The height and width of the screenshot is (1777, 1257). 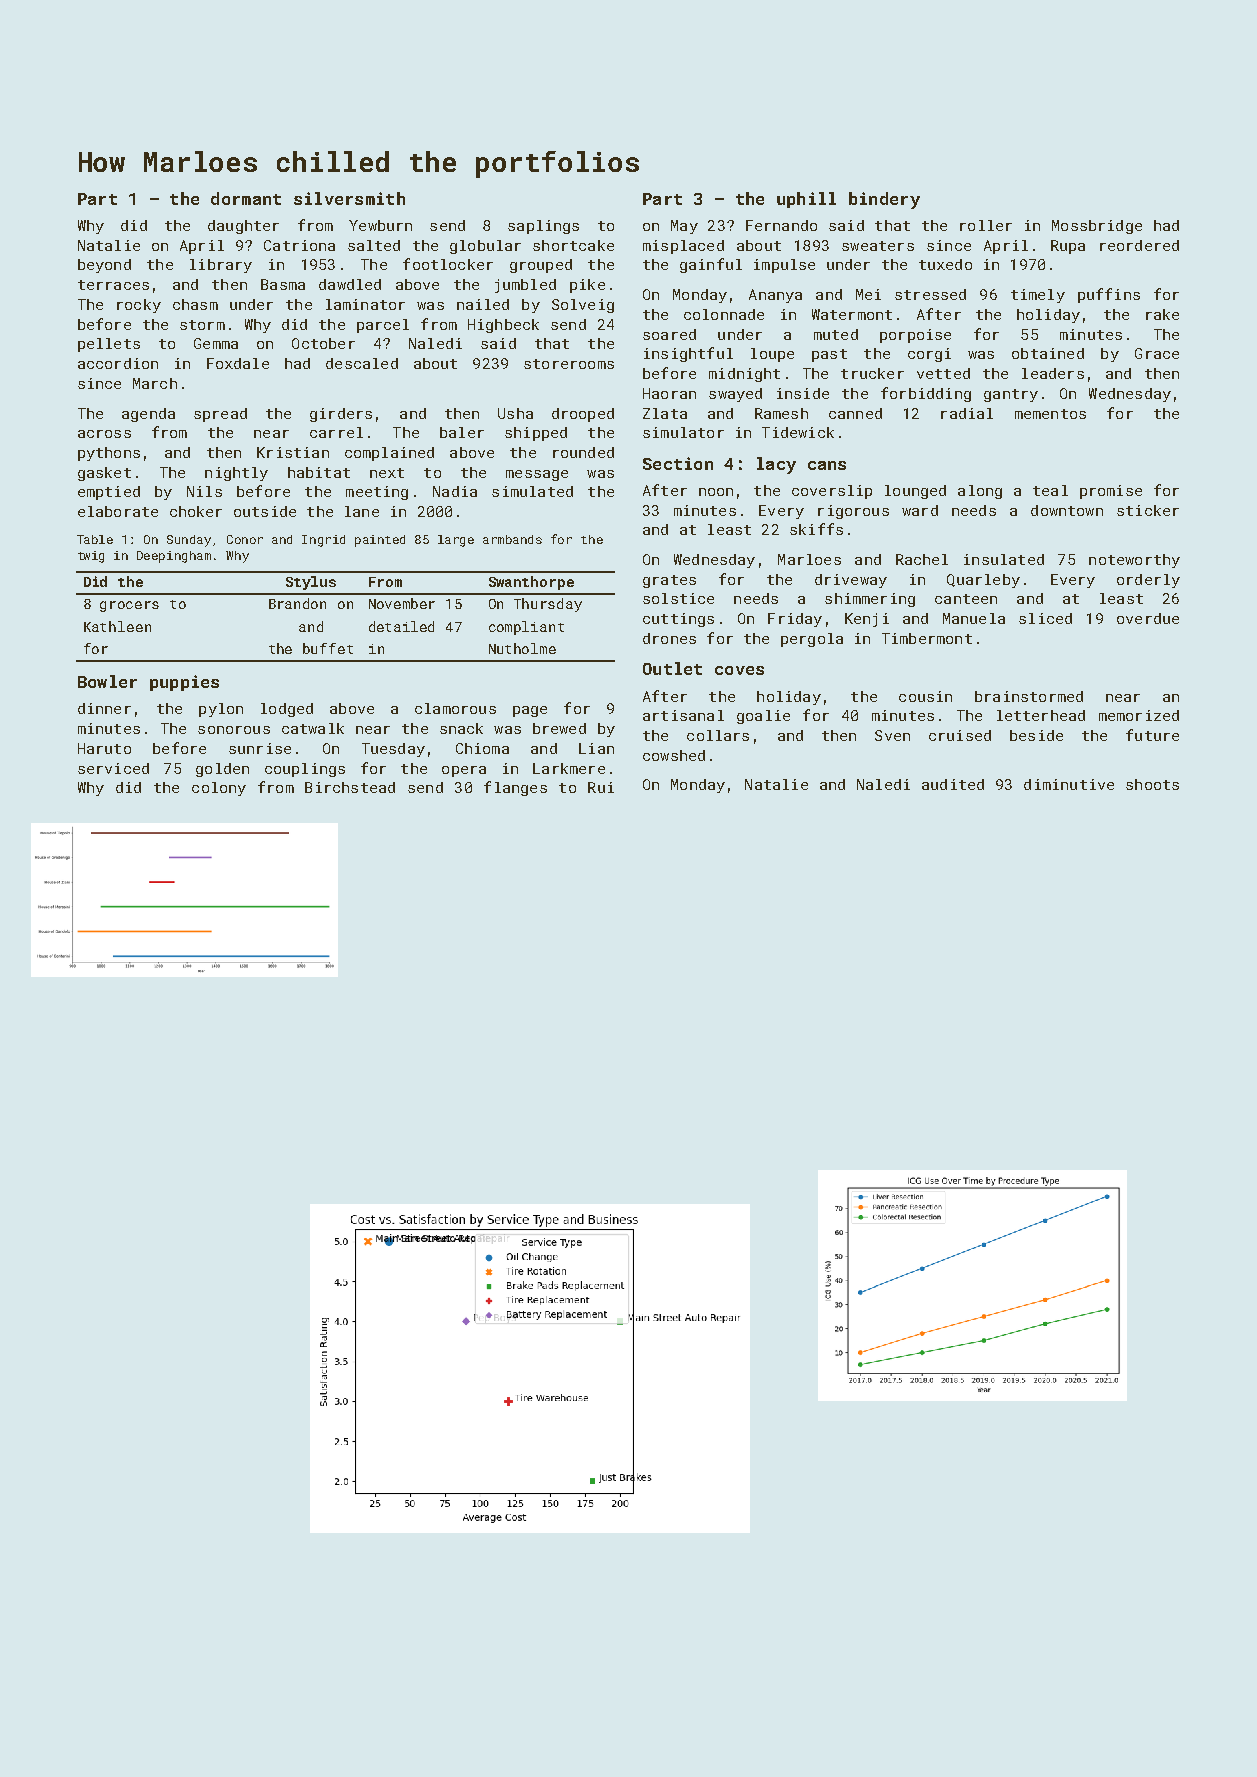 What do you see at coordinates (245, 539) in the screenshot?
I see `Conor` at bounding box center [245, 539].
